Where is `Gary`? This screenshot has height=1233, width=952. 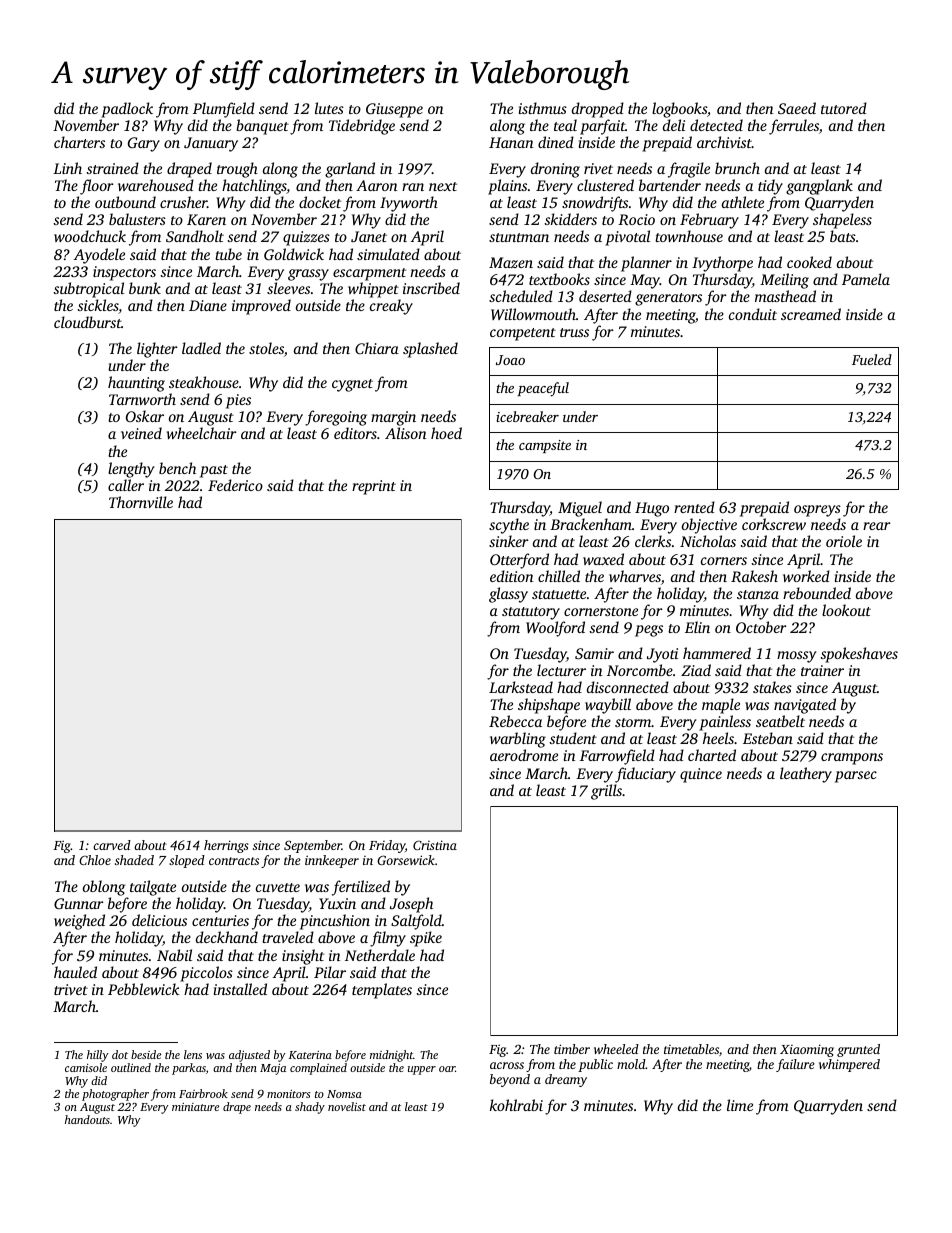
Gary is located at coordinates (144, 144).
